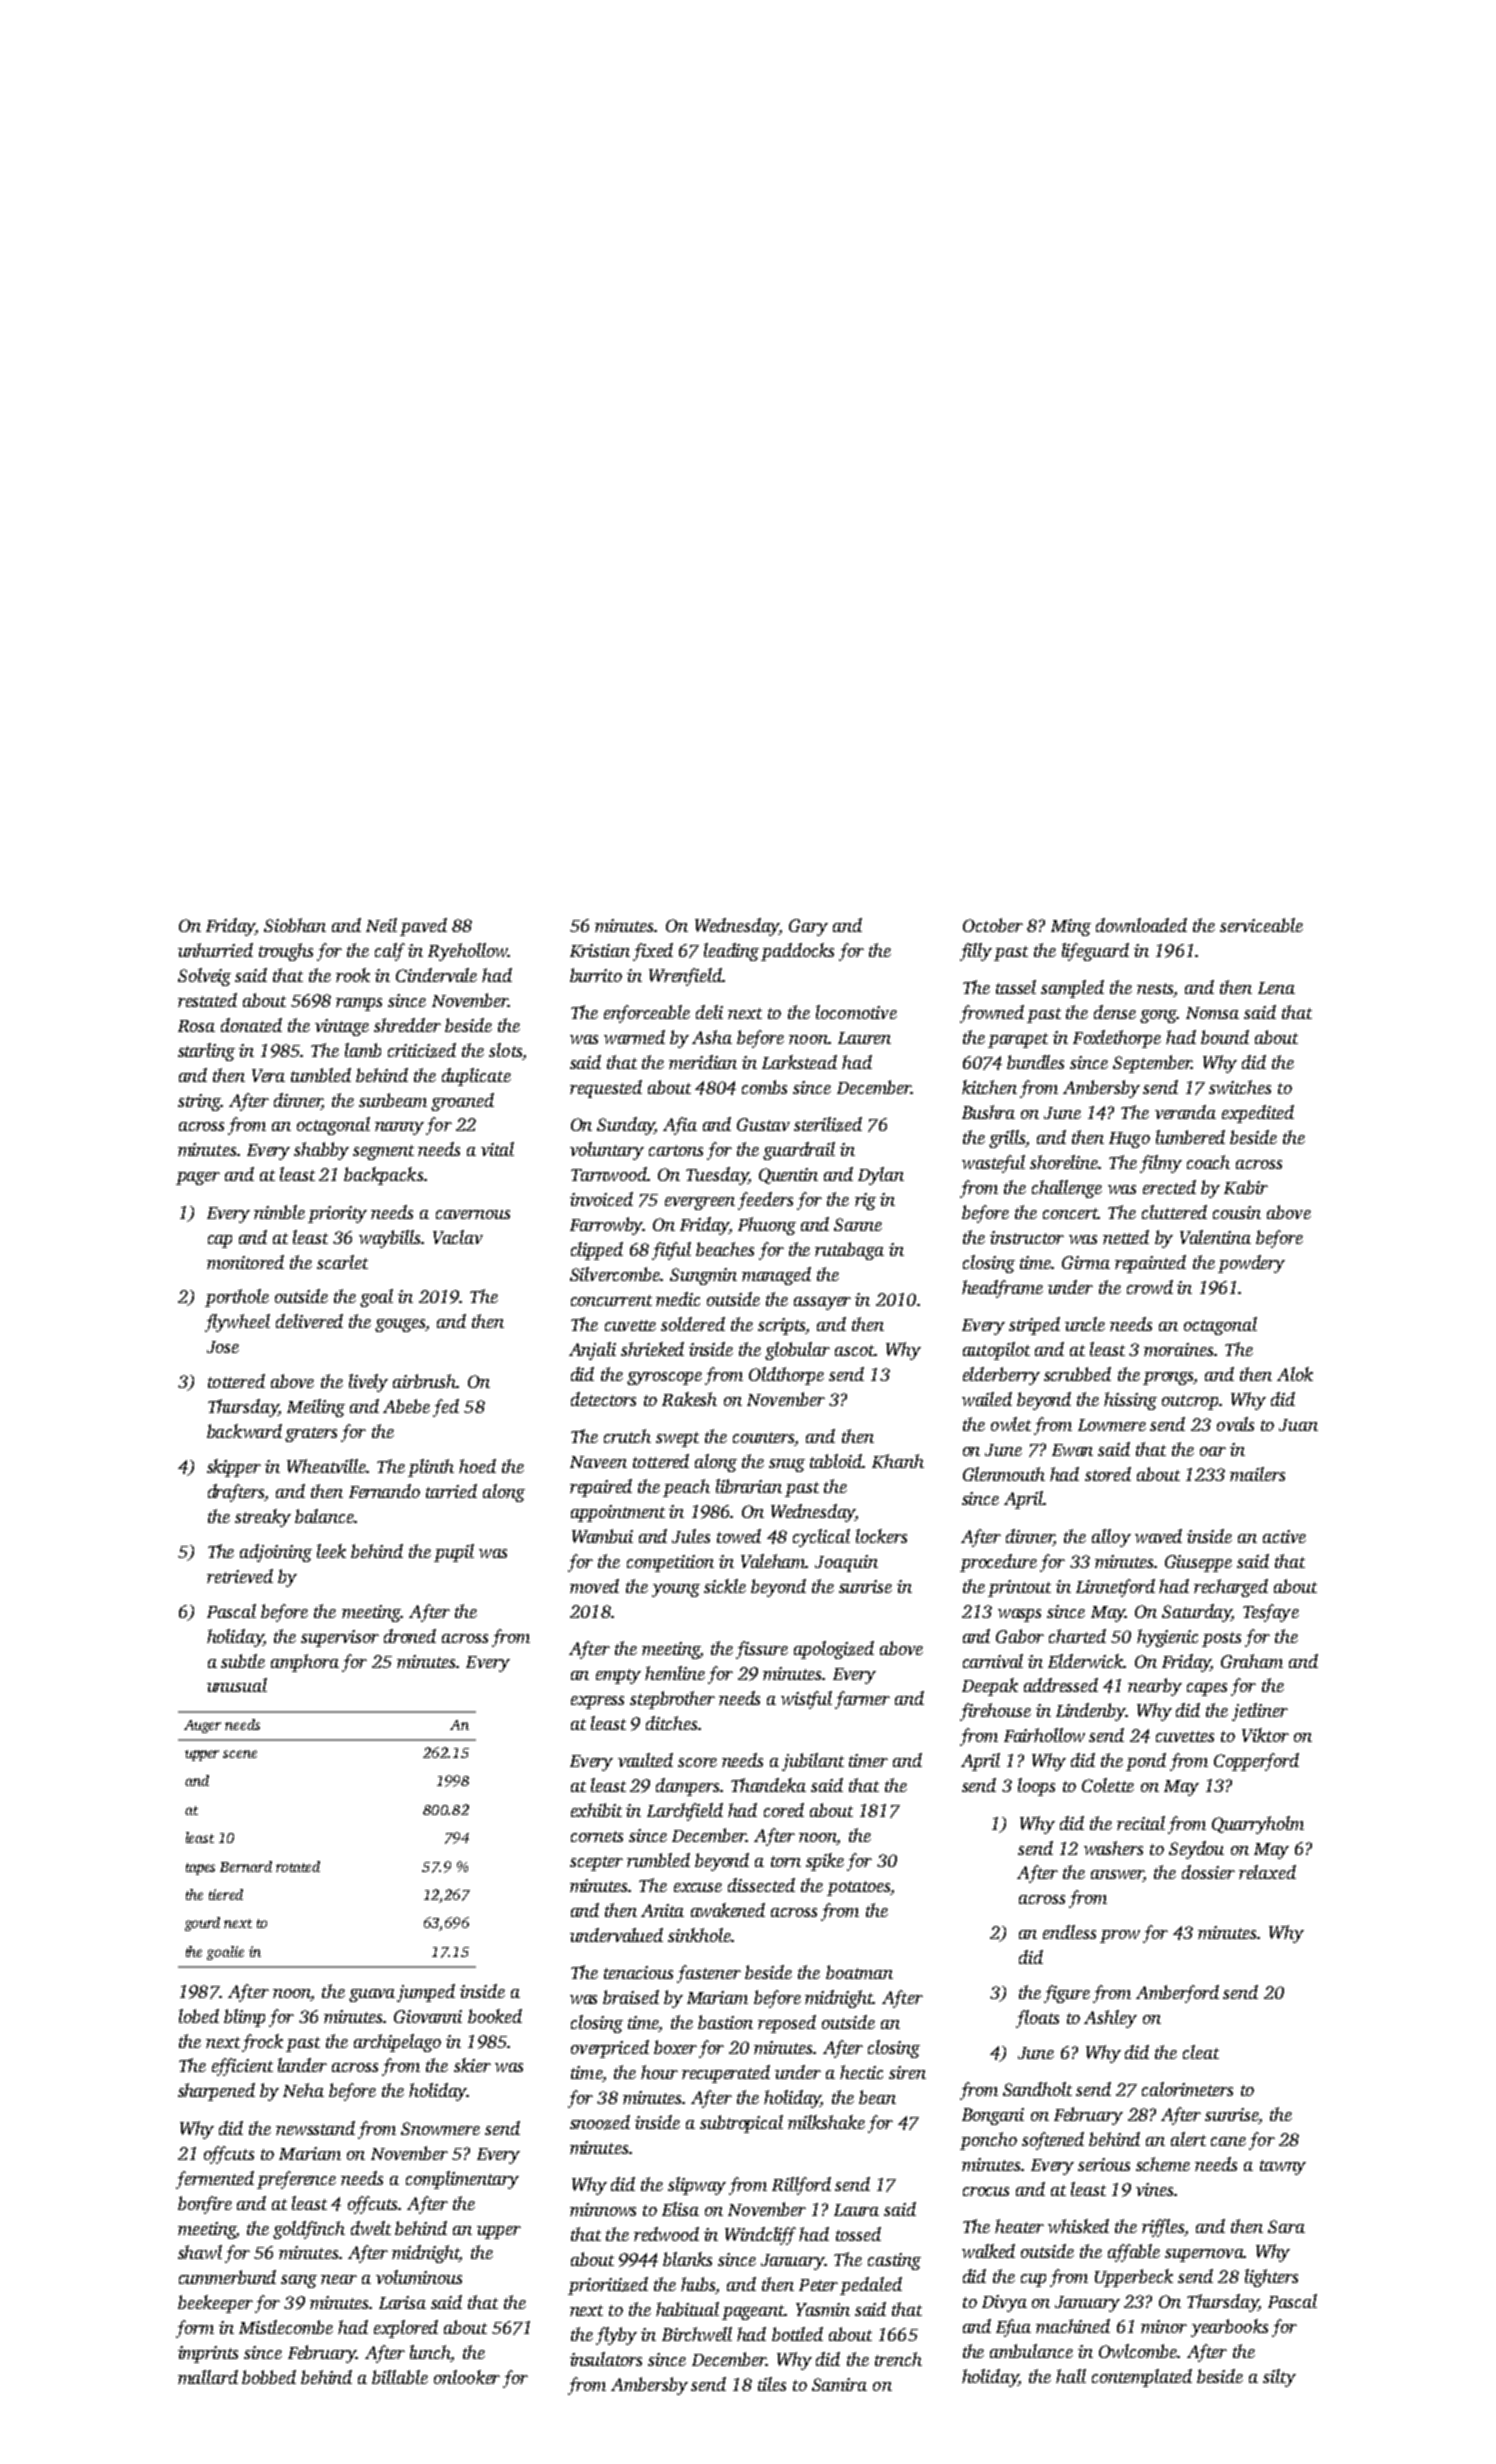  Describe the element at coordinates (240, 1754) in the page. I see `scene` at that location.
